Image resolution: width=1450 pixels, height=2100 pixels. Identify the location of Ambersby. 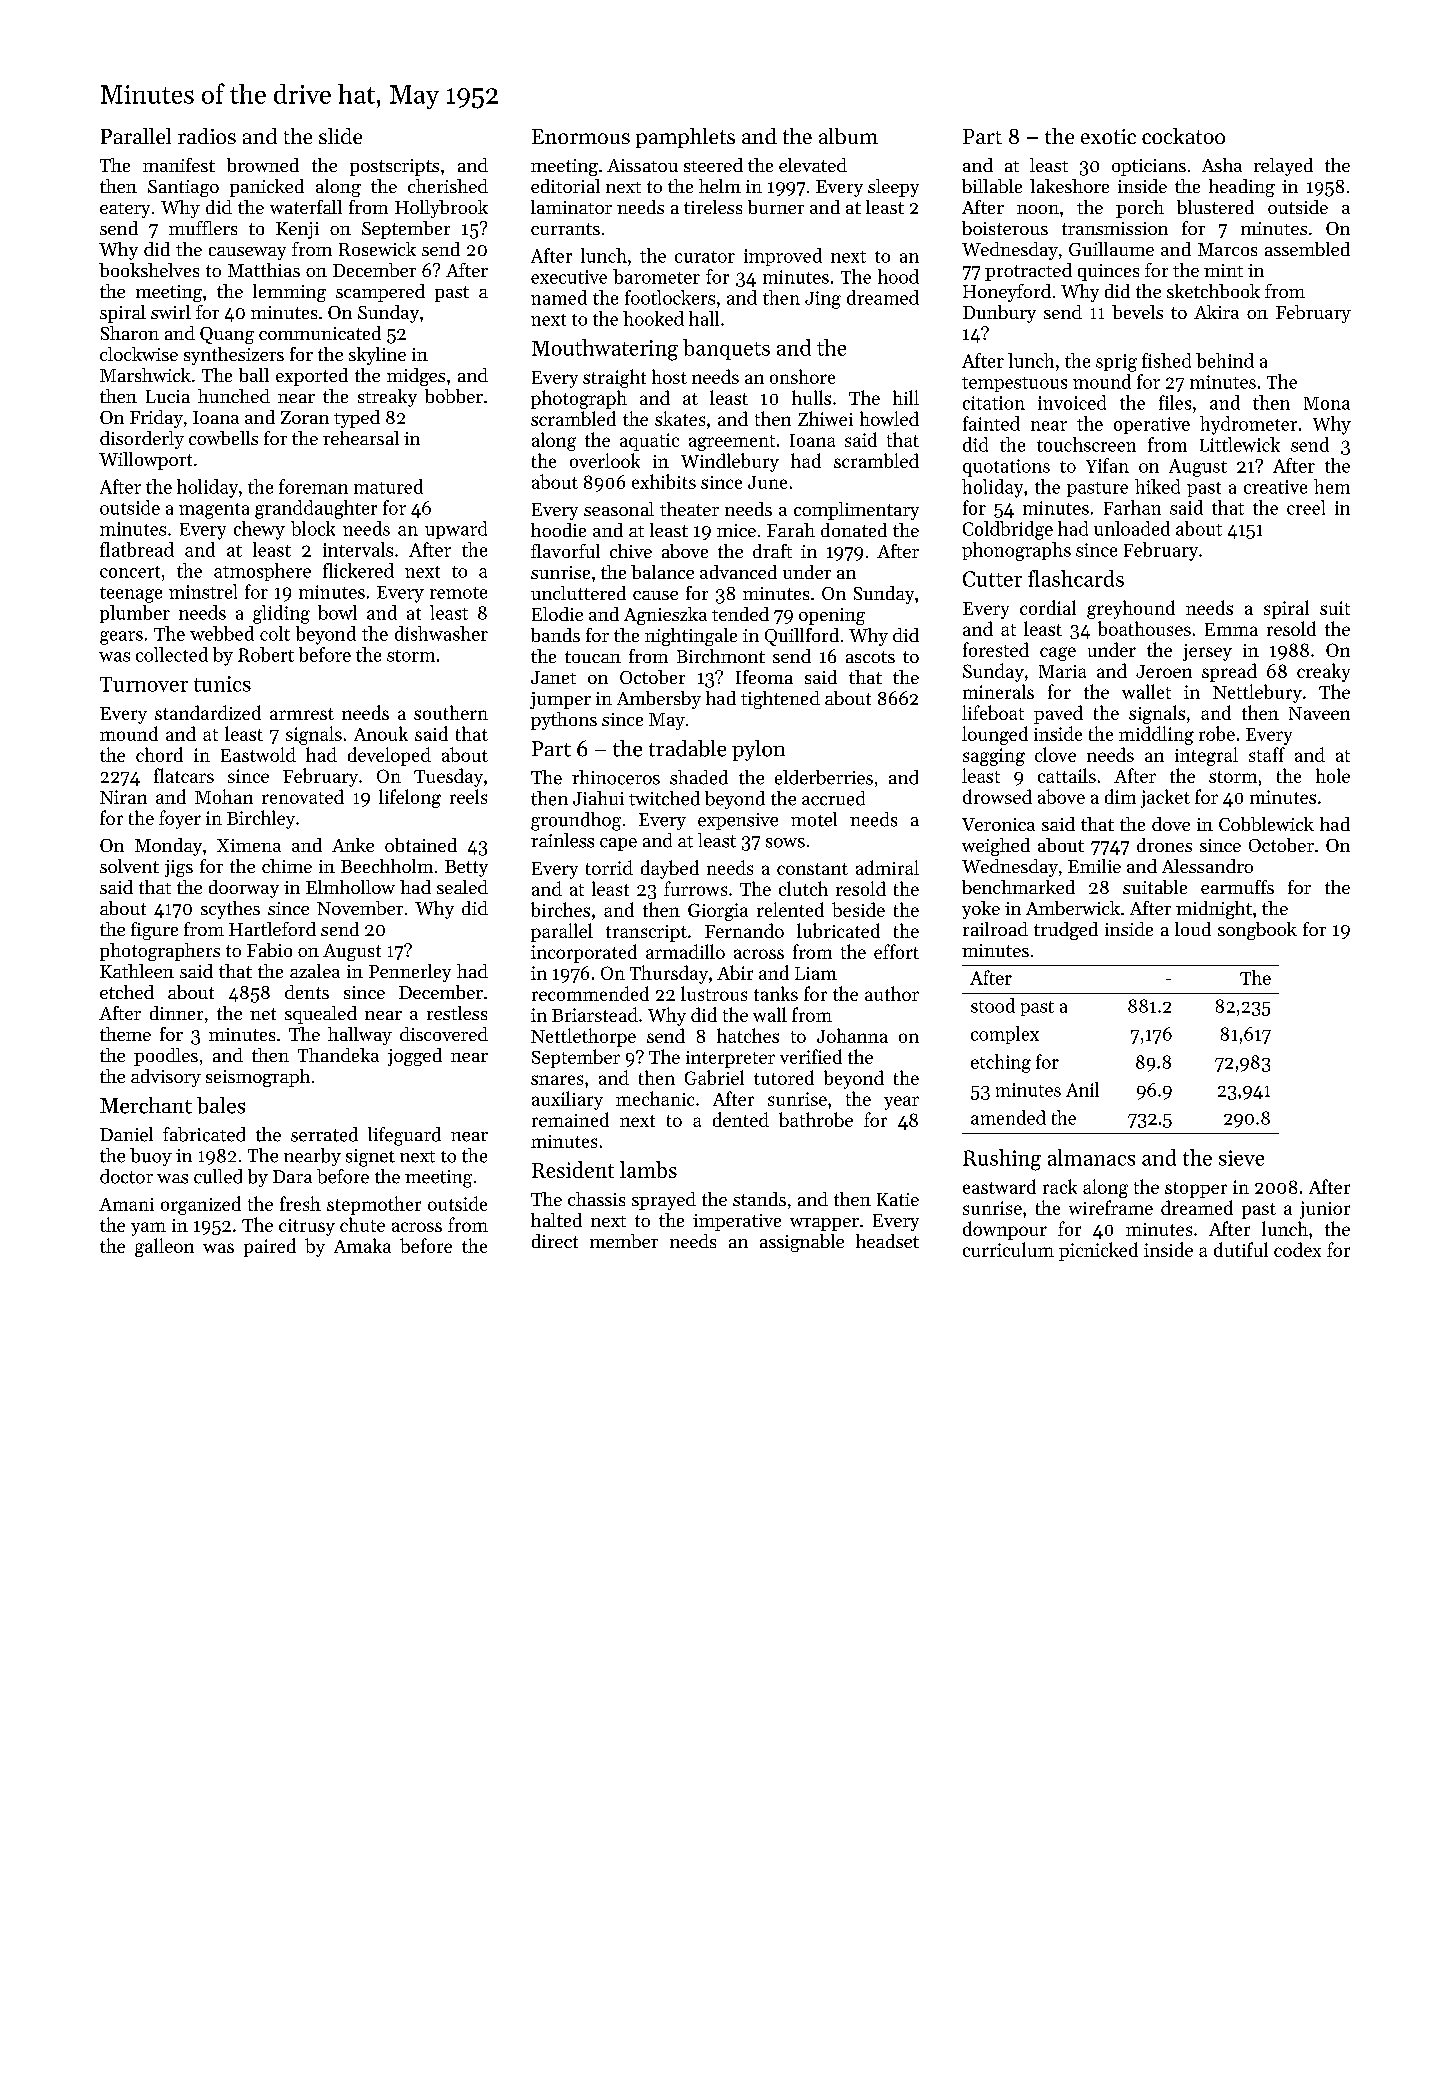
(659, 700).
